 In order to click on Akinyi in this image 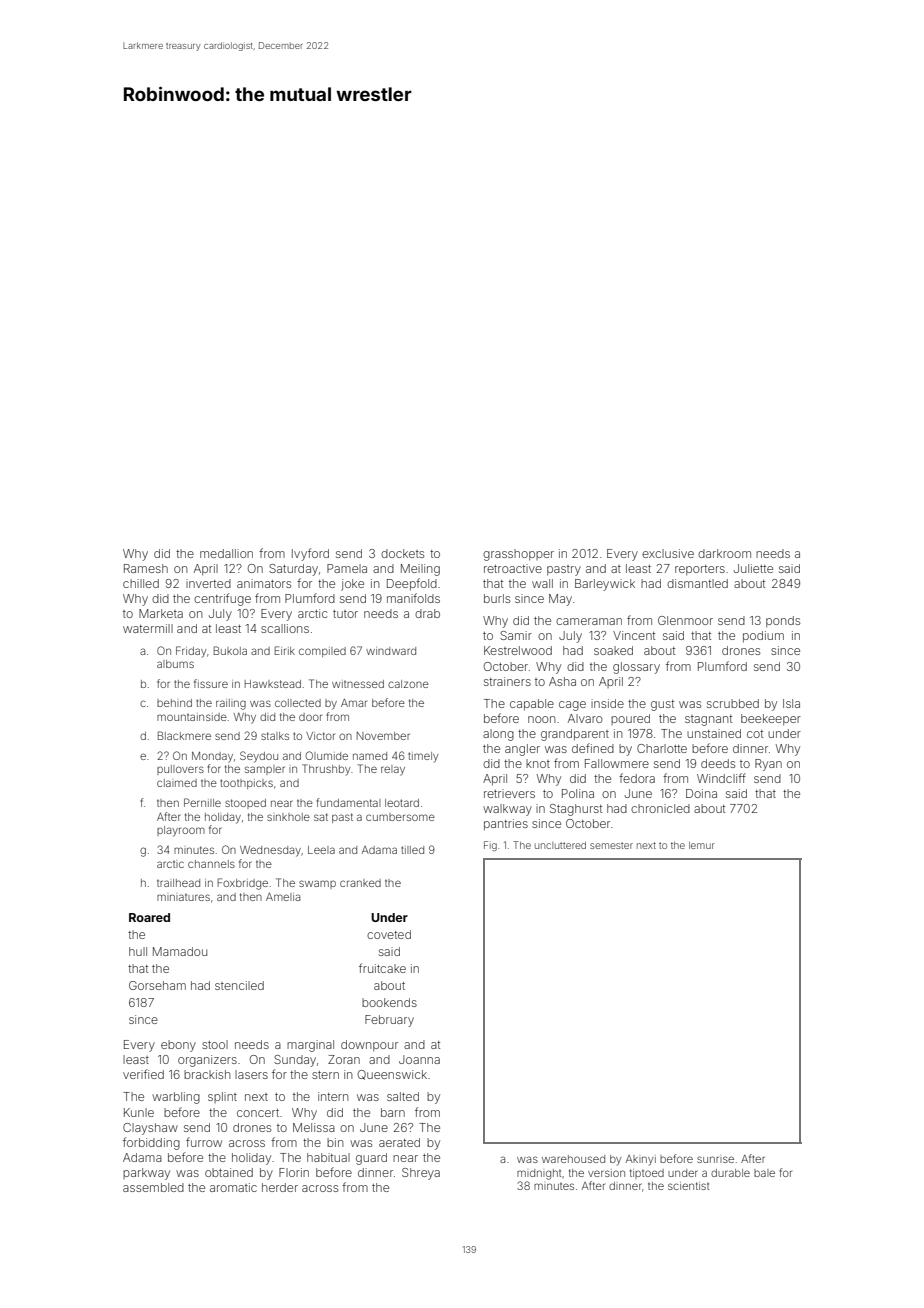, I will do `click(641, 1160)`.
